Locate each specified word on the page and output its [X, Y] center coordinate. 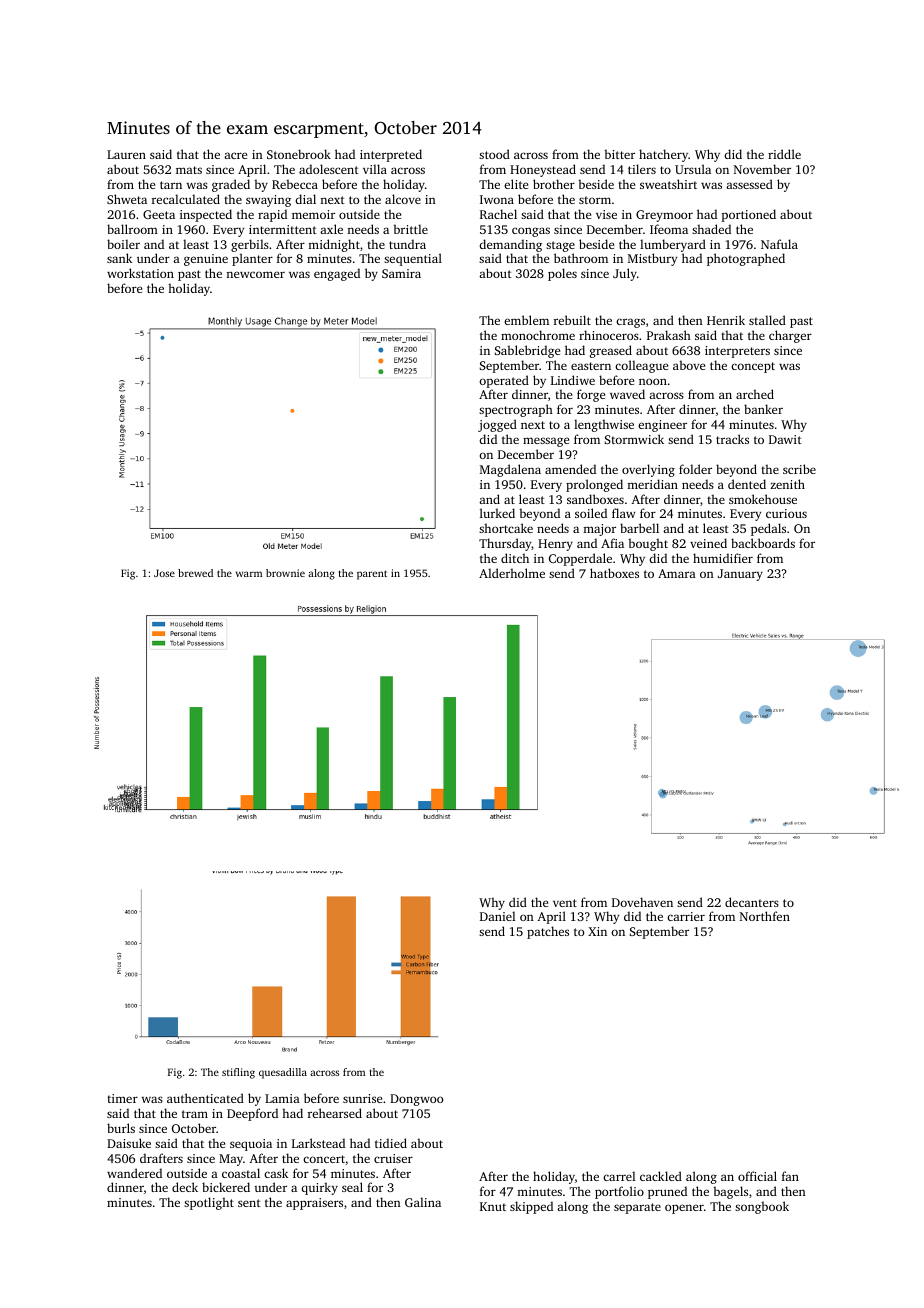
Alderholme [512, 573]
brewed [195, 573]
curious [786, 513]
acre [235, 155]
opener [684, 1209]
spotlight [209, 1203]
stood [494, 154]
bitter [619, 154]
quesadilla [283, 1073]
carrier [686, 916]
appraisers [314, 1204]
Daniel [497, 916]
